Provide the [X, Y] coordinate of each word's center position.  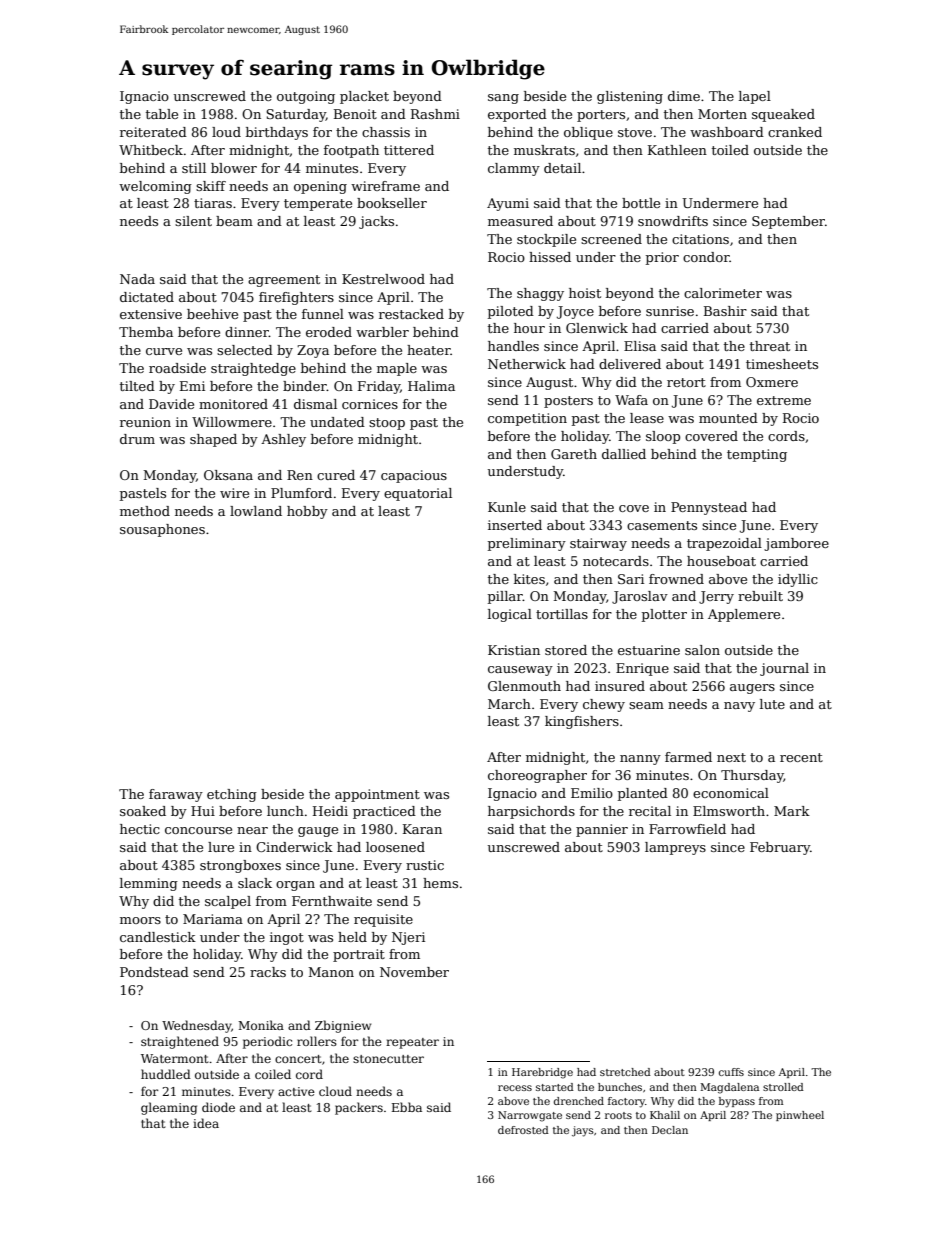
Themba [146, 332]
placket [364, 97]
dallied [624, 454]
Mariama [213, 919]
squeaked [783, 115]
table [162, 114]
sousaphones [162, 530]
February [780, 848]
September [788, 222]
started [555, 1087]
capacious [414, 476]
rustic [425, 865]
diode [218, 1107]
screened [611, 239]
